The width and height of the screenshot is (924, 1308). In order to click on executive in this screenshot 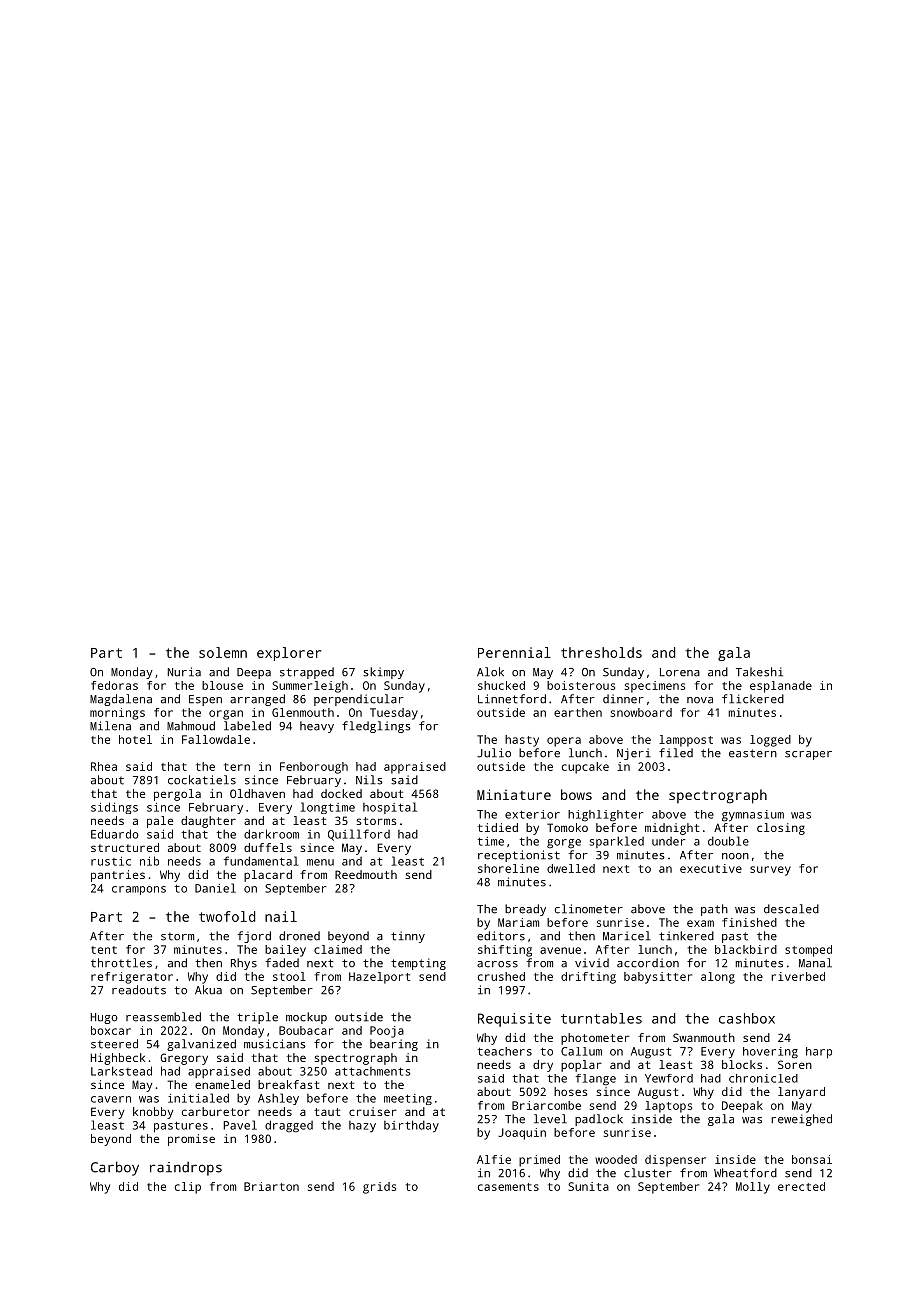, I will do `click(711, 868)`.
